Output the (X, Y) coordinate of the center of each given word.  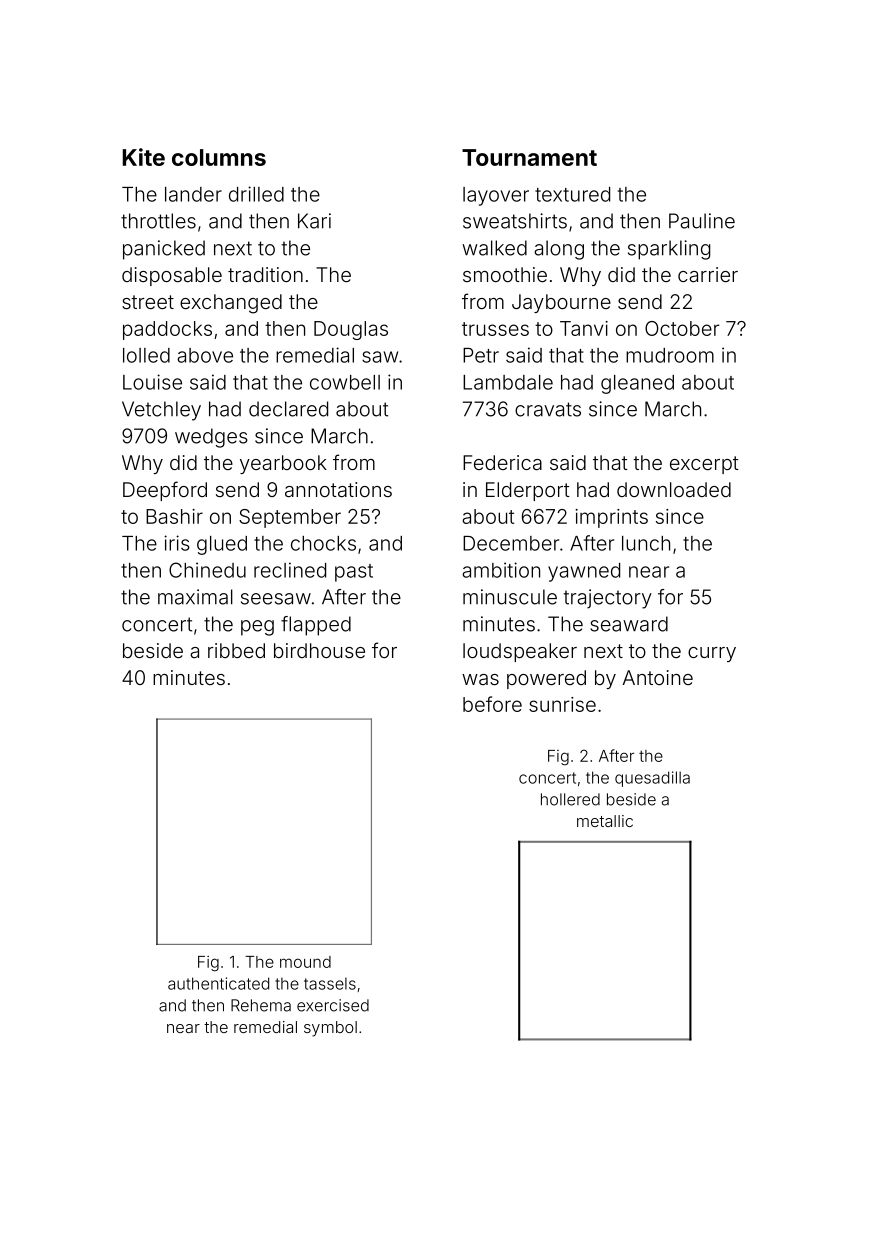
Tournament (529, 157)
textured (572, 194)
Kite (143, 157)
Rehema (261, 1005)
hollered (570, 799)
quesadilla (652, 779)
